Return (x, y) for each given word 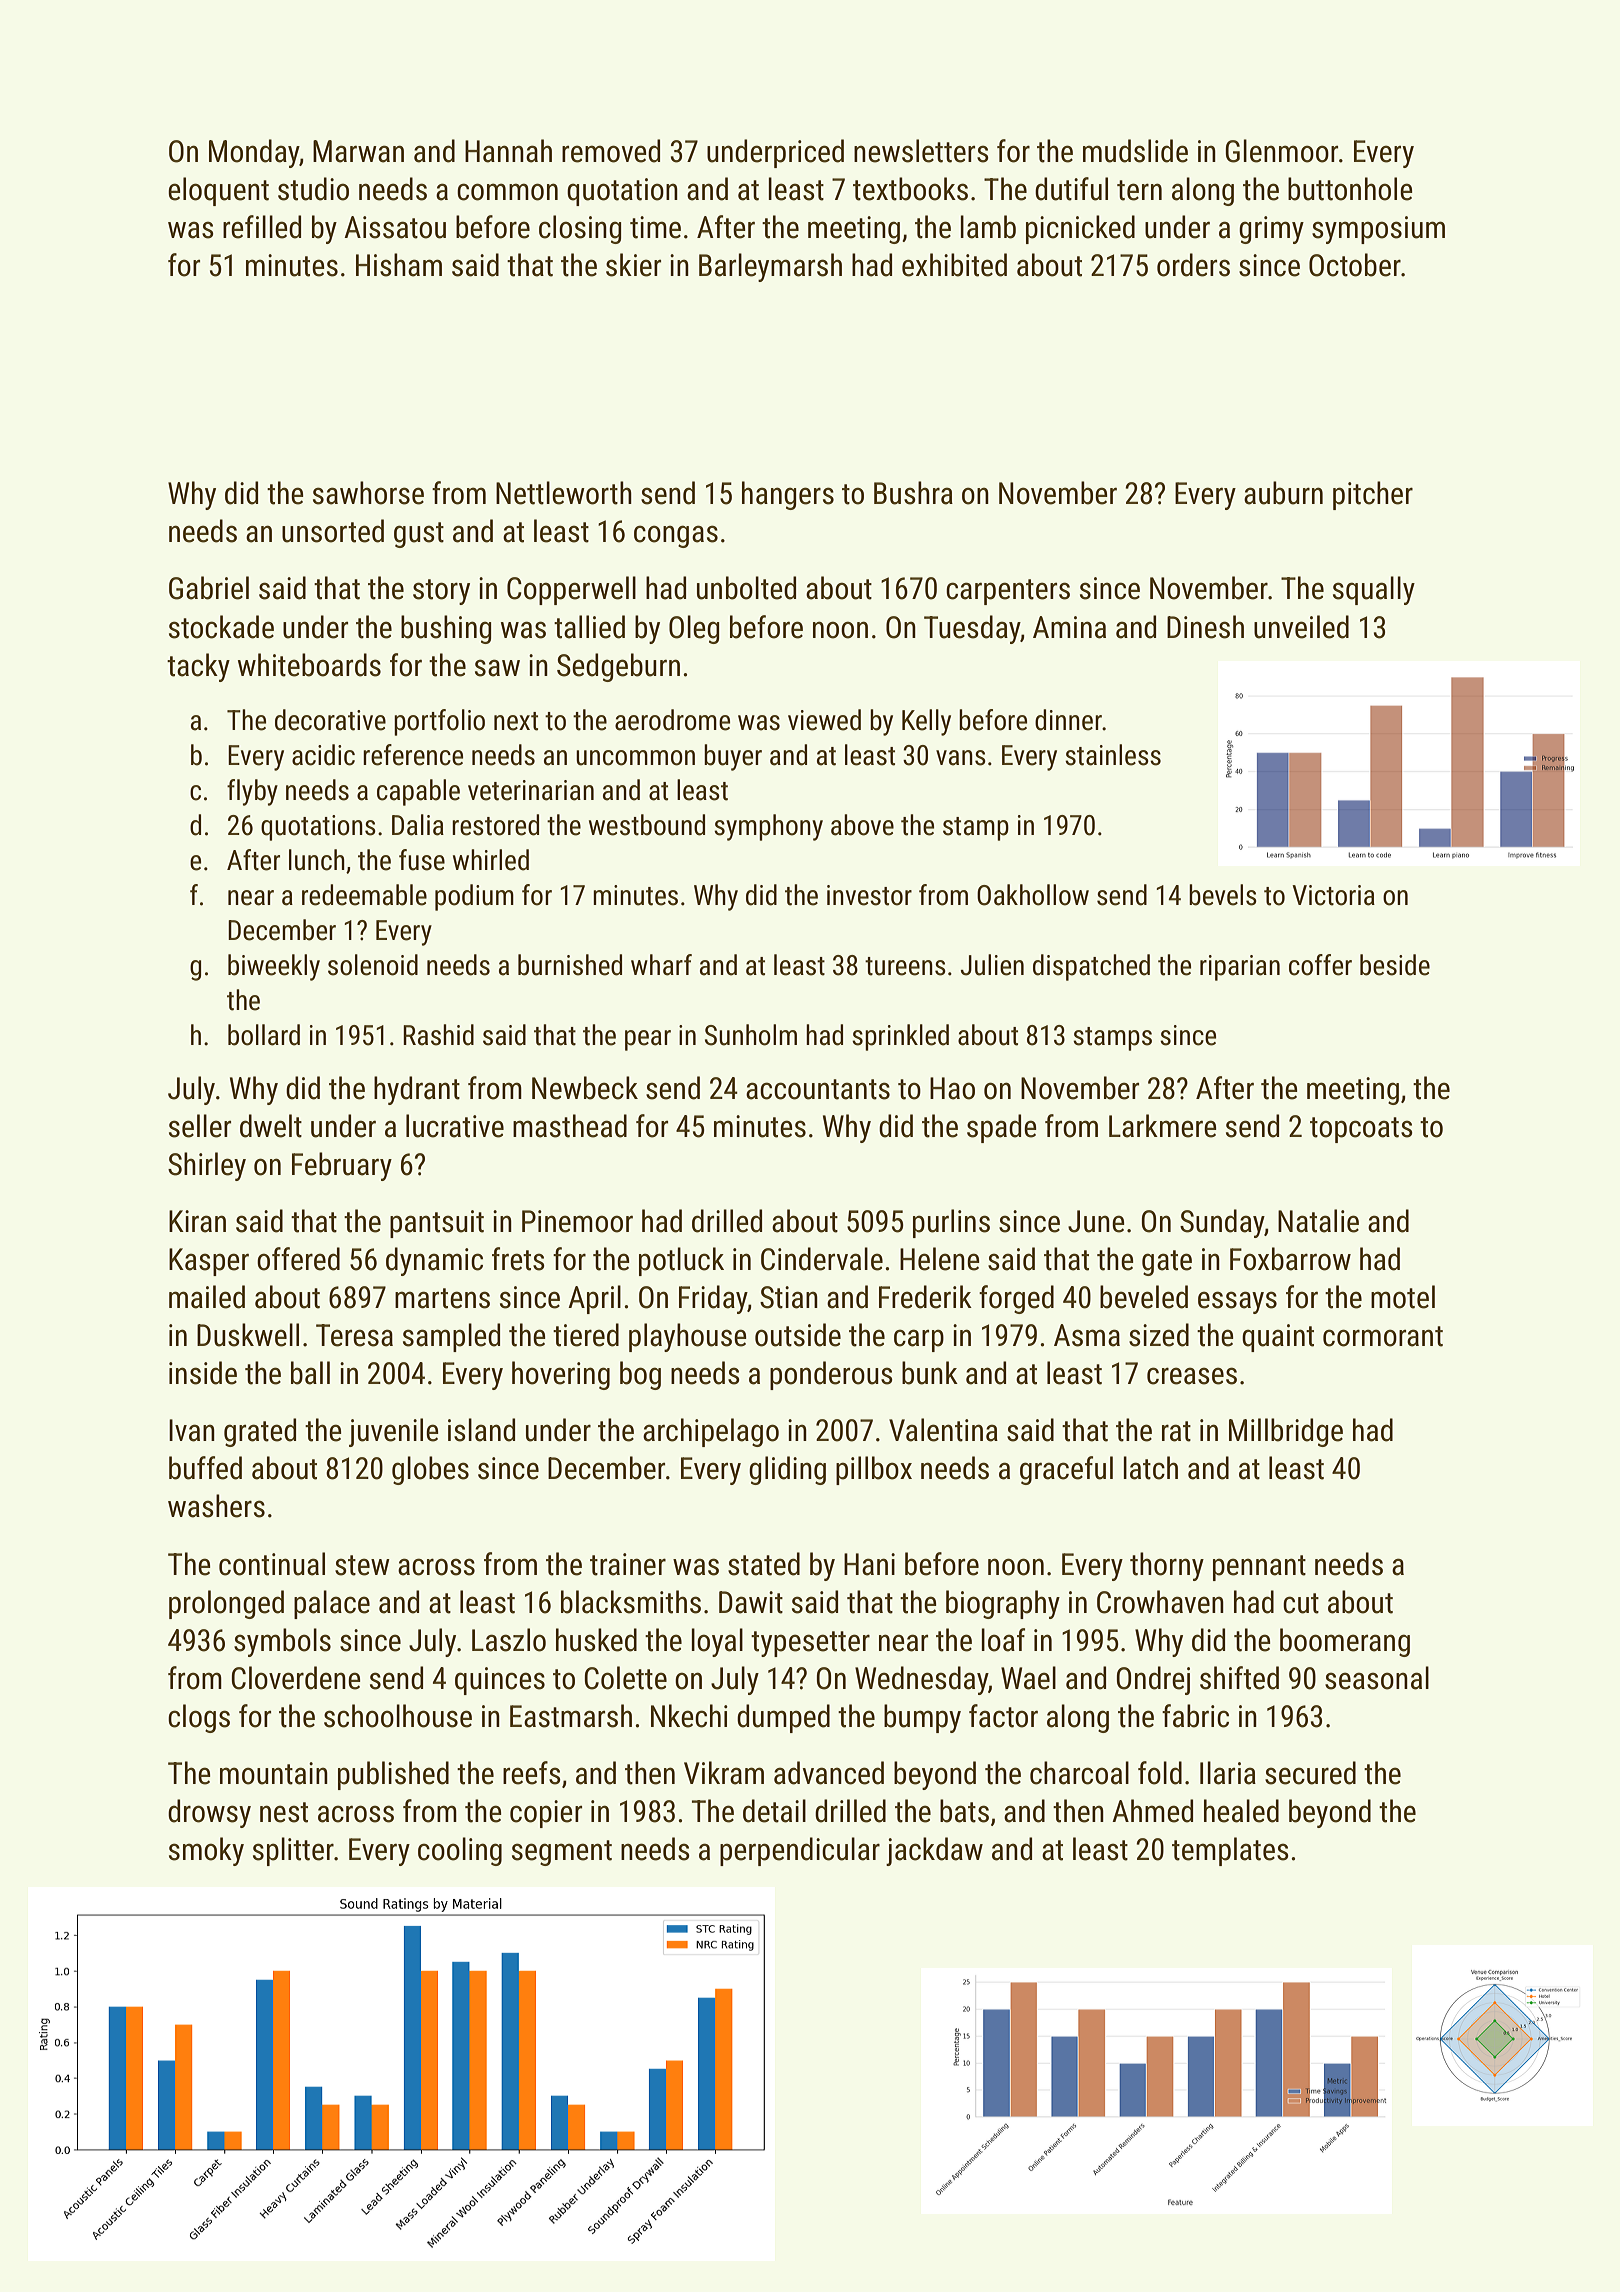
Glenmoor (1282, 151)
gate (1167, 1263)
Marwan (358, 151)
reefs (532, 1773)
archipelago (711, 1432)
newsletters (921, 151)
